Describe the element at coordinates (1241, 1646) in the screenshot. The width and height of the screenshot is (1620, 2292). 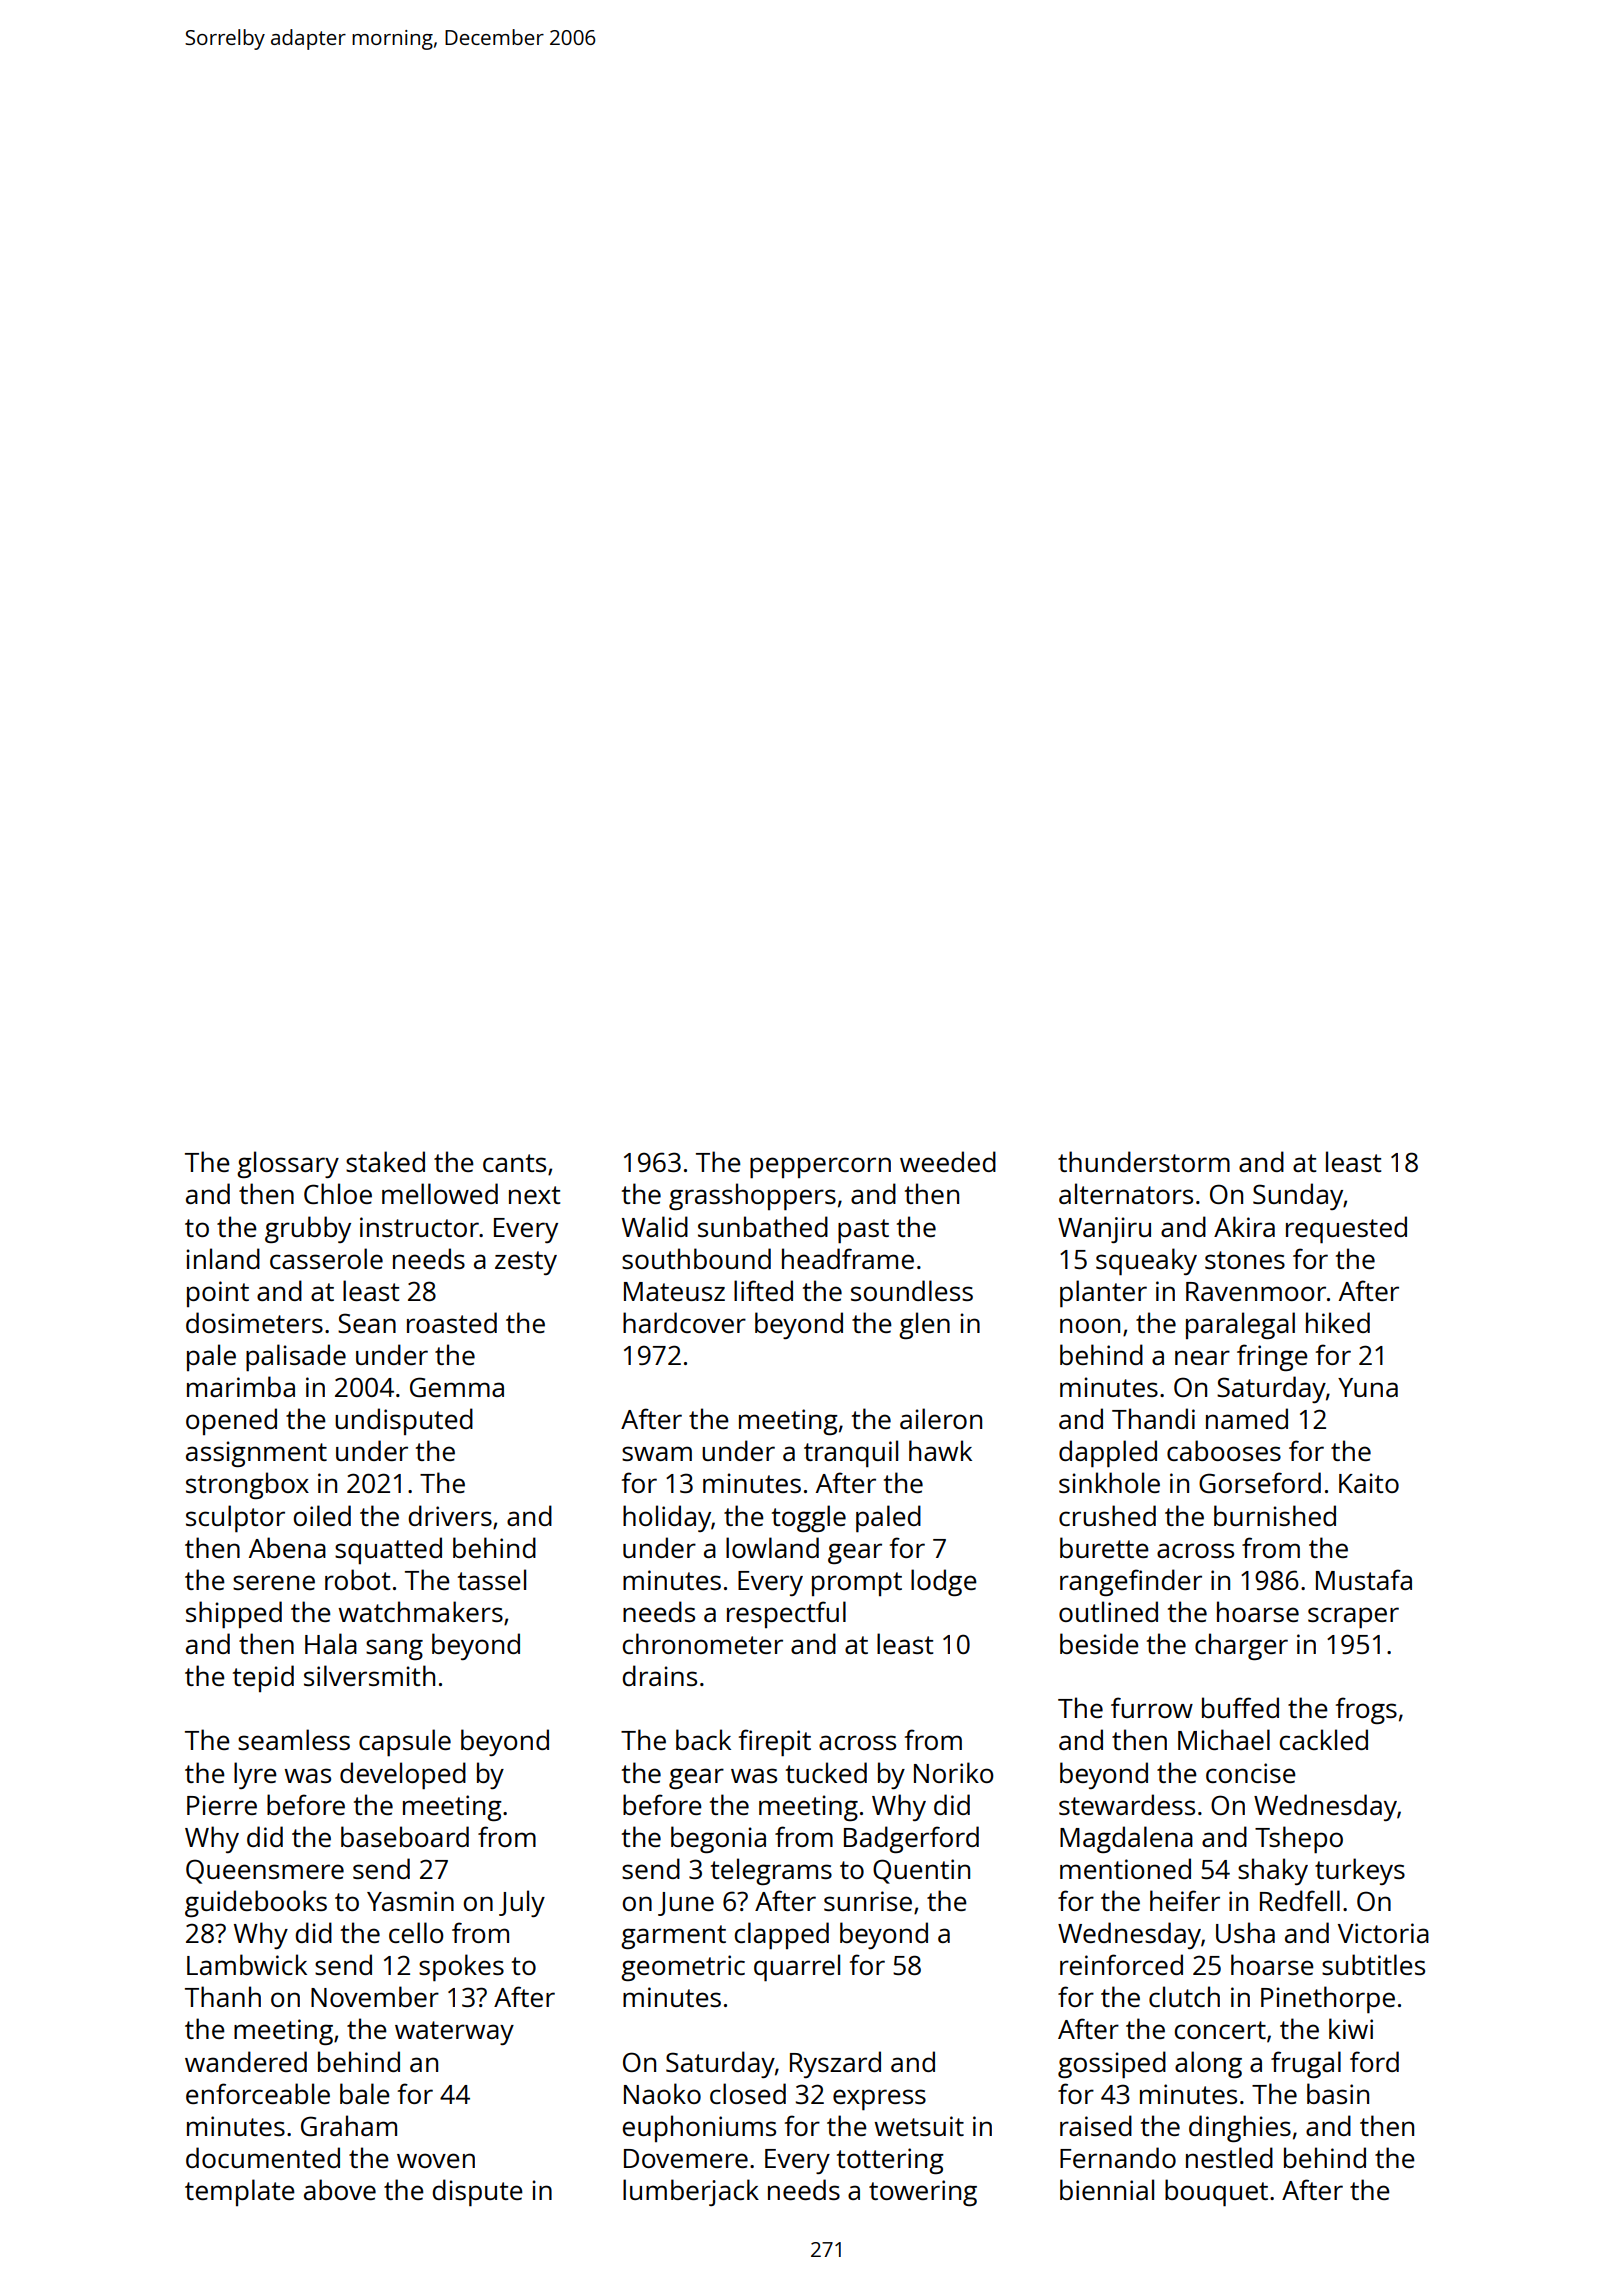
I see `charger` at that location.
